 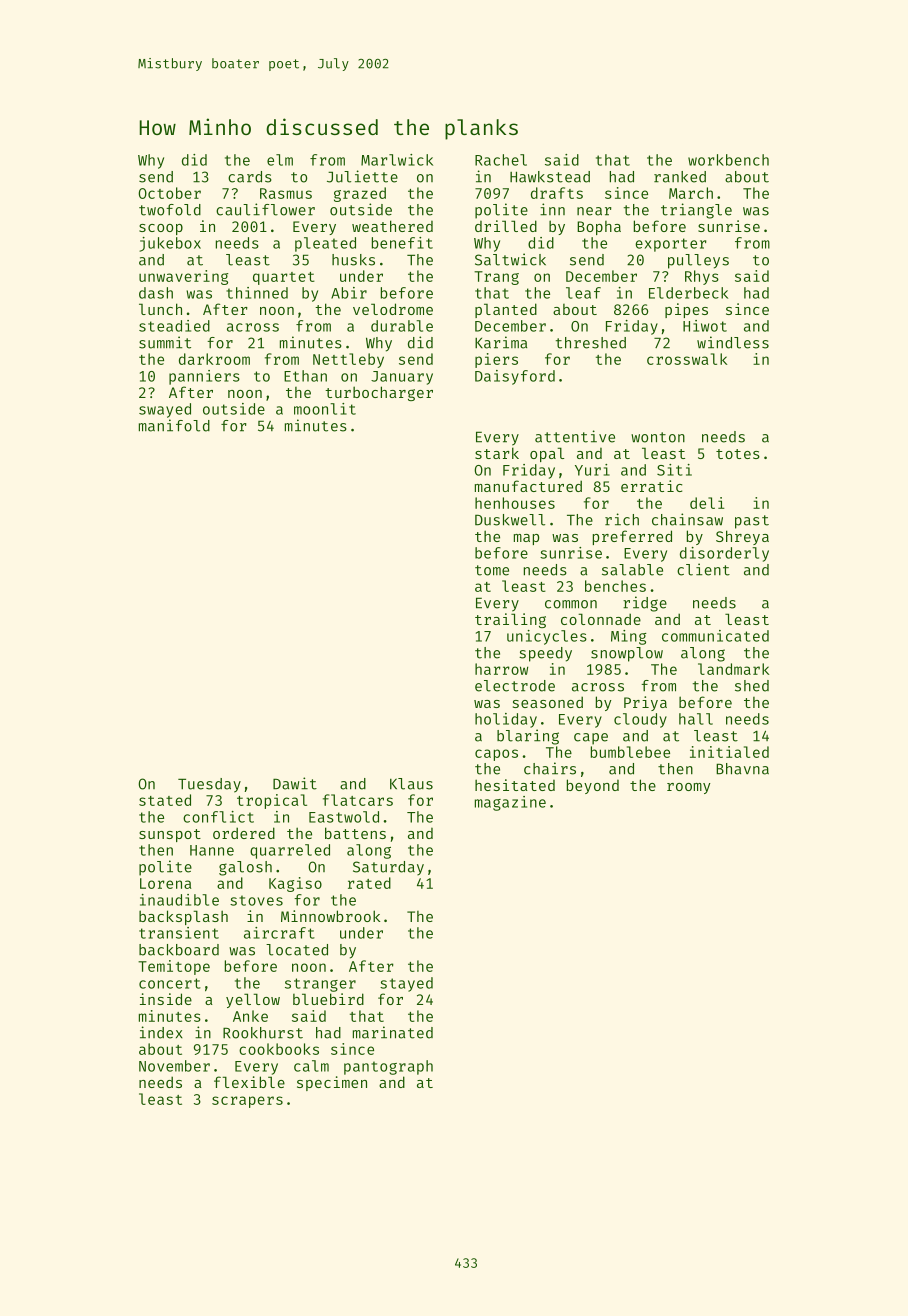 What do you see at coordinates (280, 160) in the document?
I see `elm` at bounding box center [280, 160].
